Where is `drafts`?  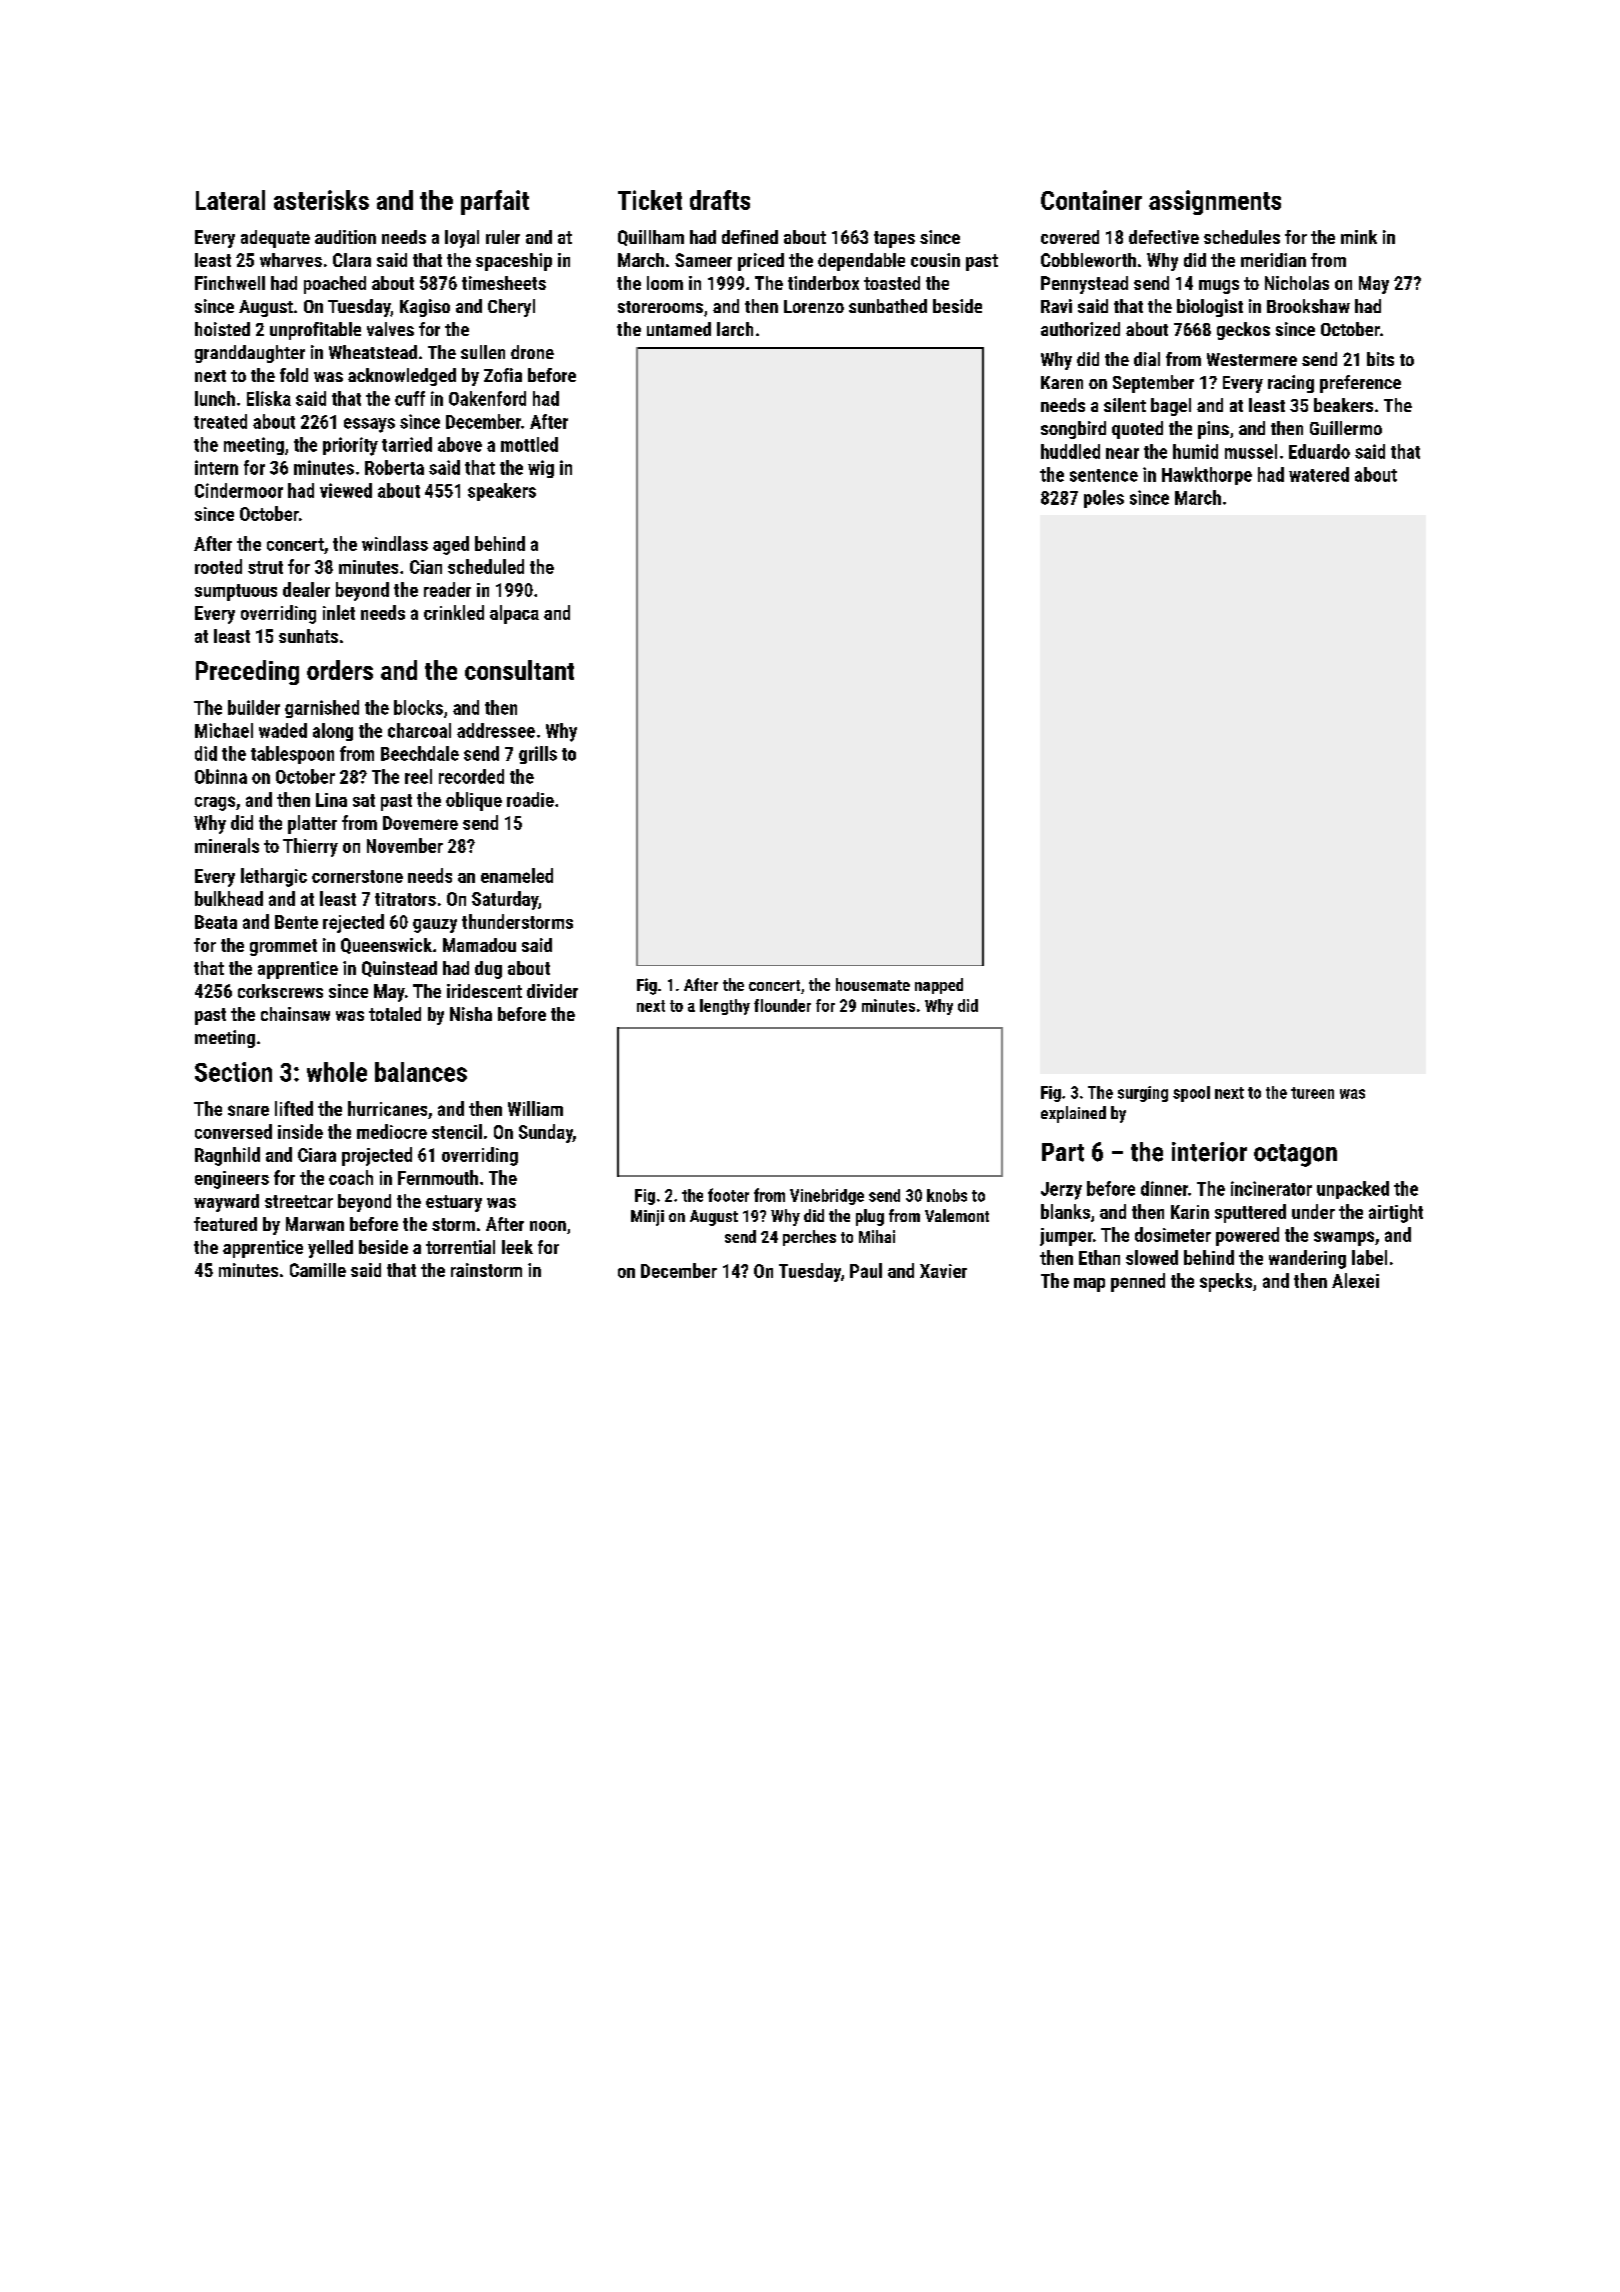
drafts is located at coordinates (720, 200).
